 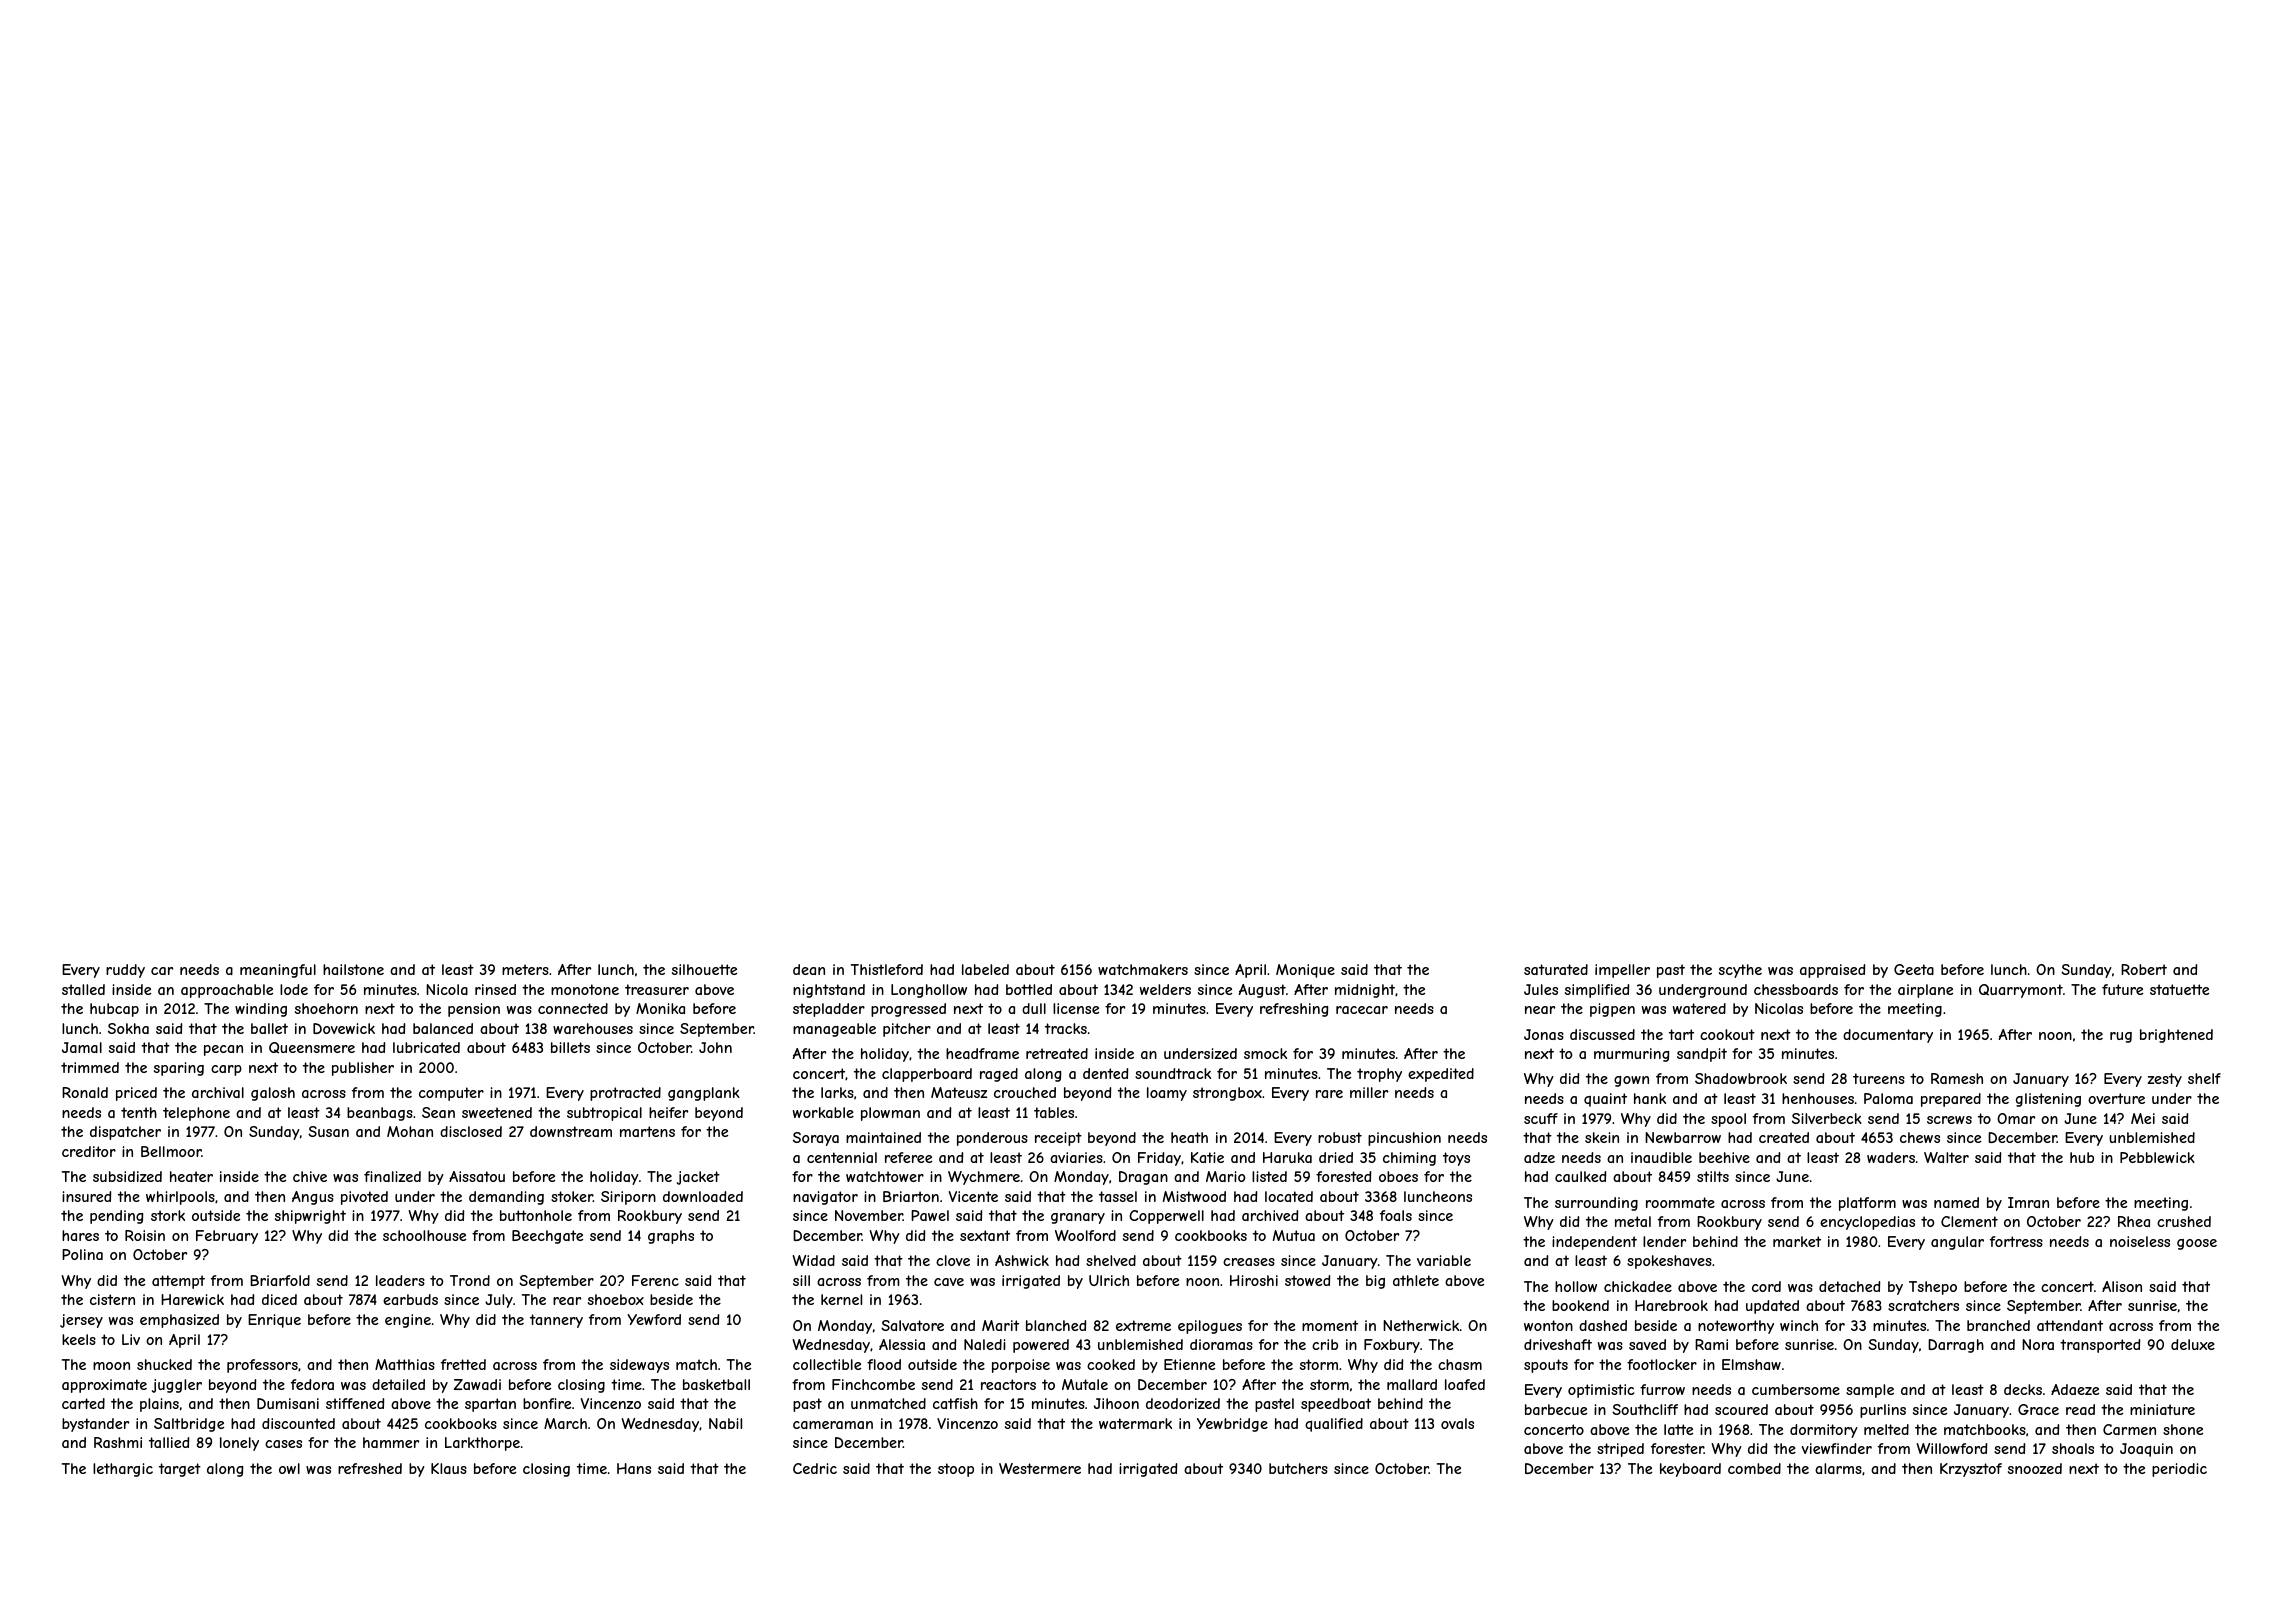 I want to click on lethargic, so click(x=123, y=1470).
